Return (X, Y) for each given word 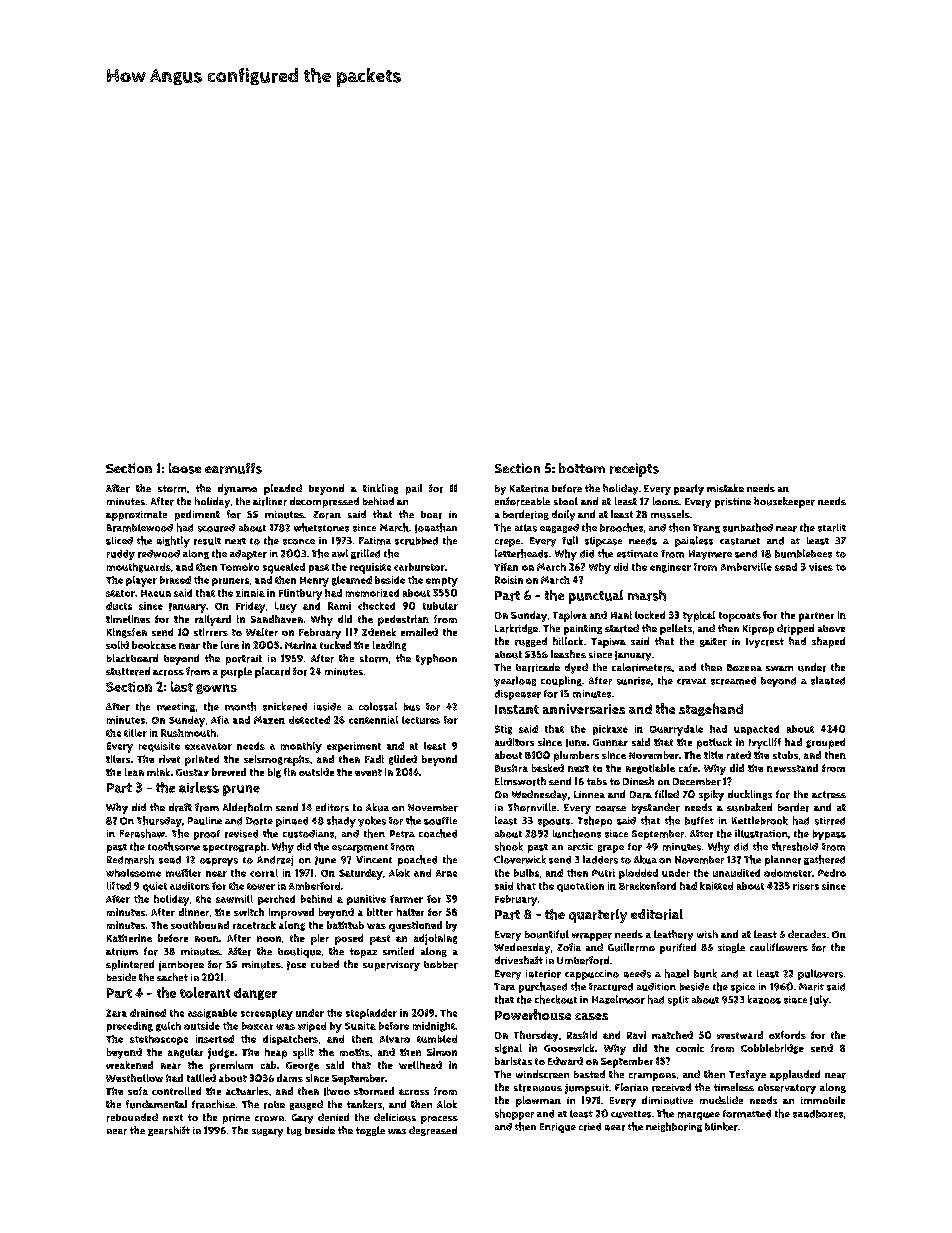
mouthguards (139, 568)
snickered (285, 706)
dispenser (518, 695)
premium (231, 1066)
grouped (825, 743)
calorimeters (642, 667)
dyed (576, 668)
